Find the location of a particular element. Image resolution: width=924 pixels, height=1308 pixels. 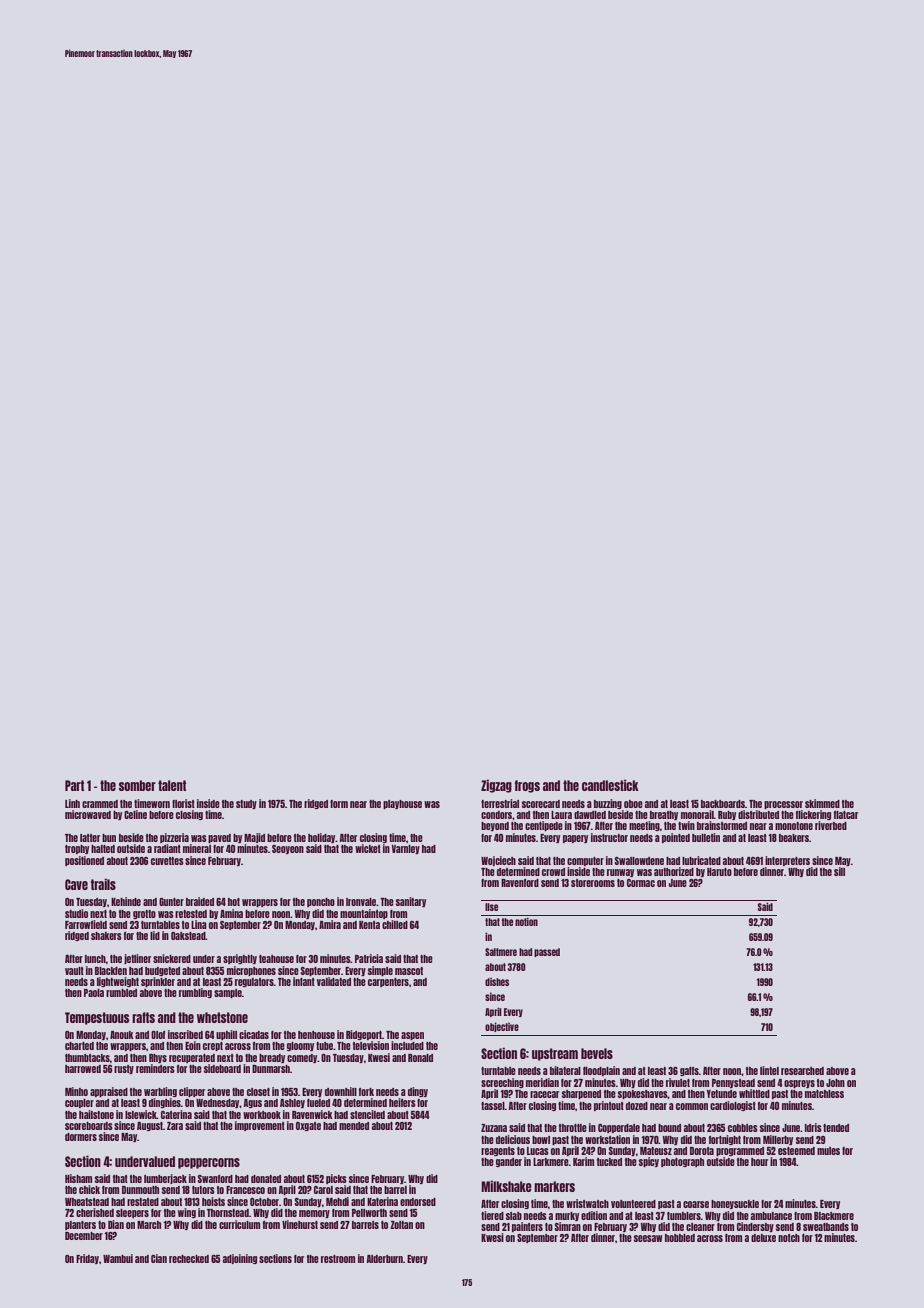

sprightly is located at coordinates (240, 959).
